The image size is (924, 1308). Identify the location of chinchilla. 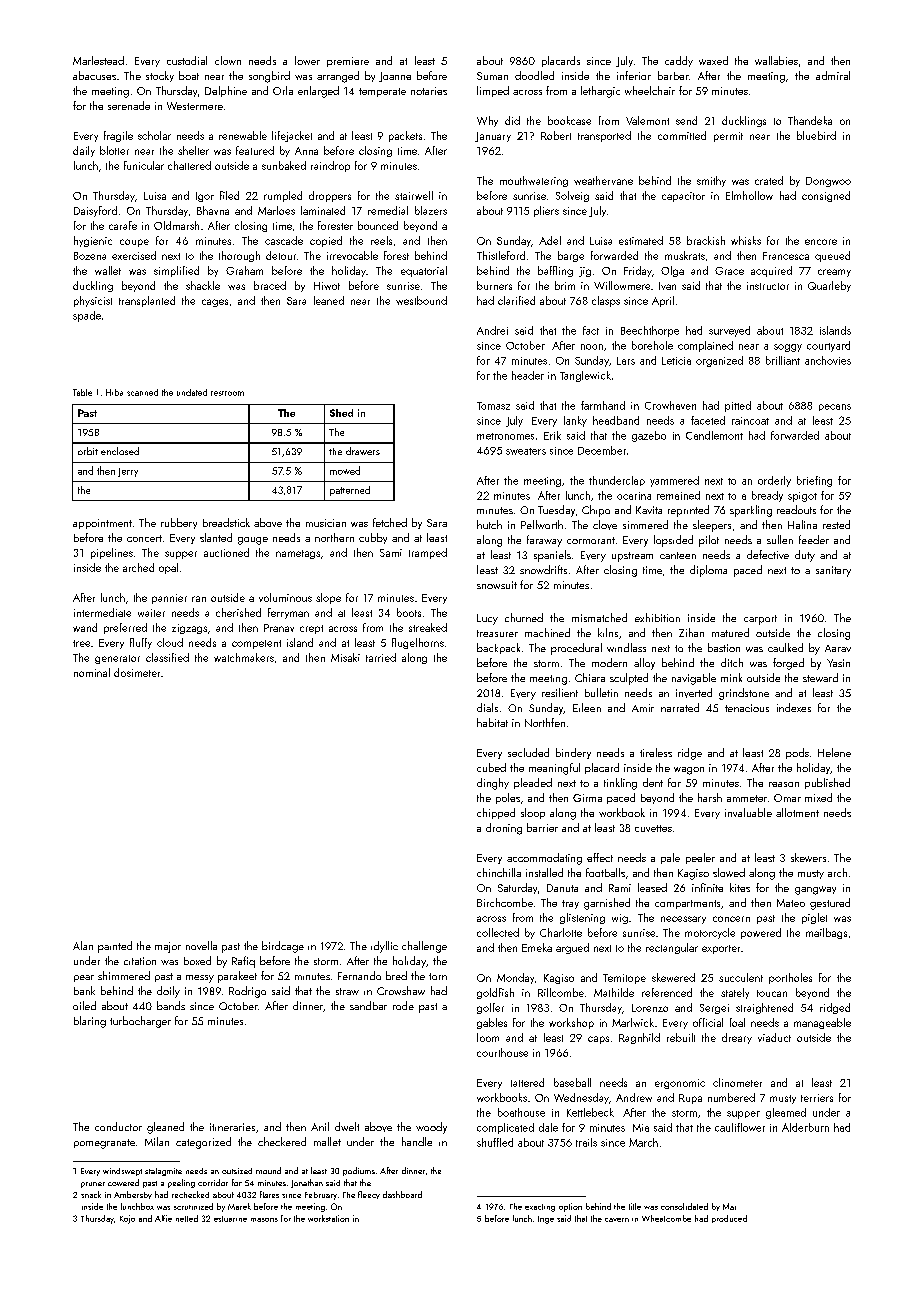
(499, 872).
